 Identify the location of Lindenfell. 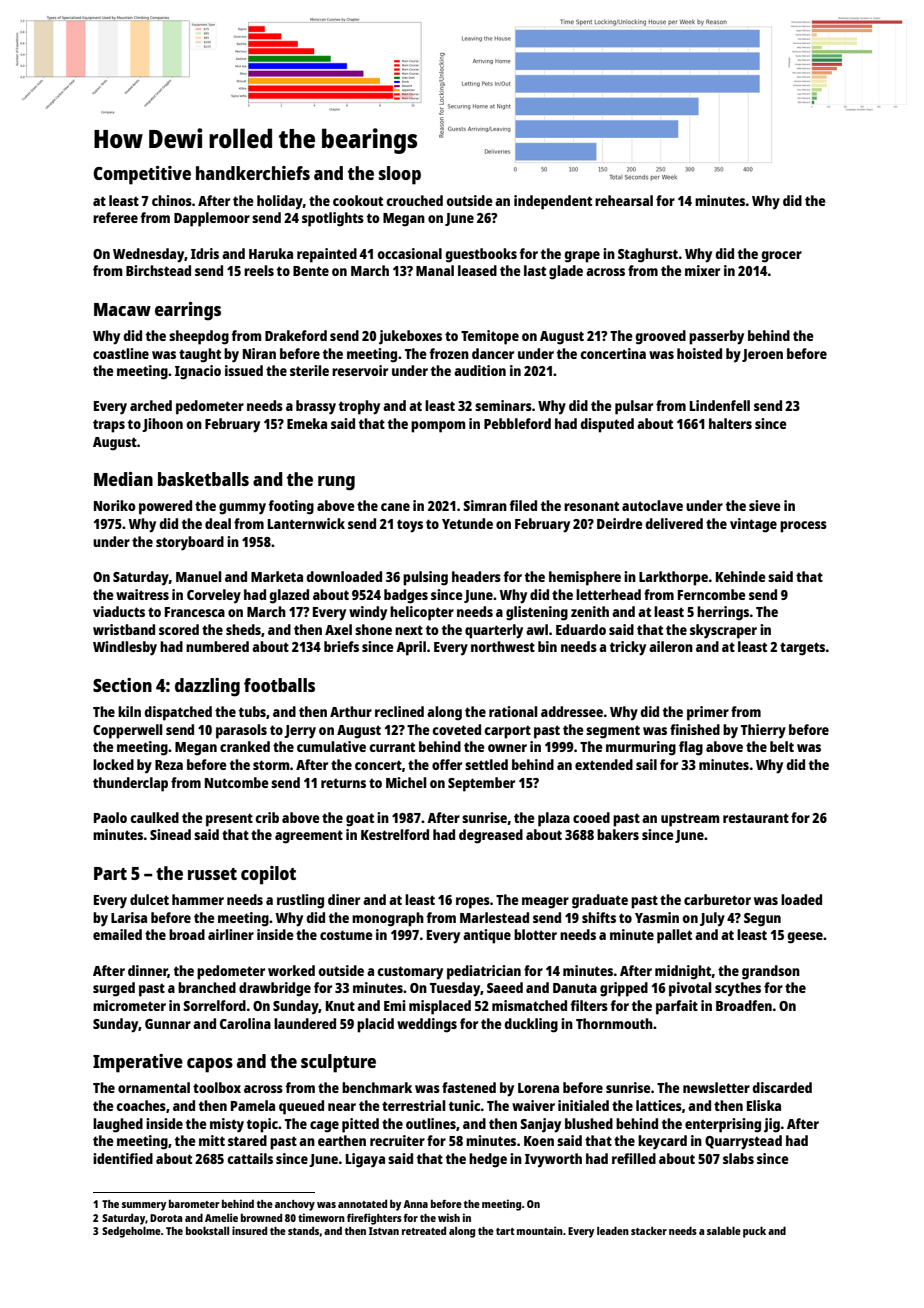
(720, 405).
